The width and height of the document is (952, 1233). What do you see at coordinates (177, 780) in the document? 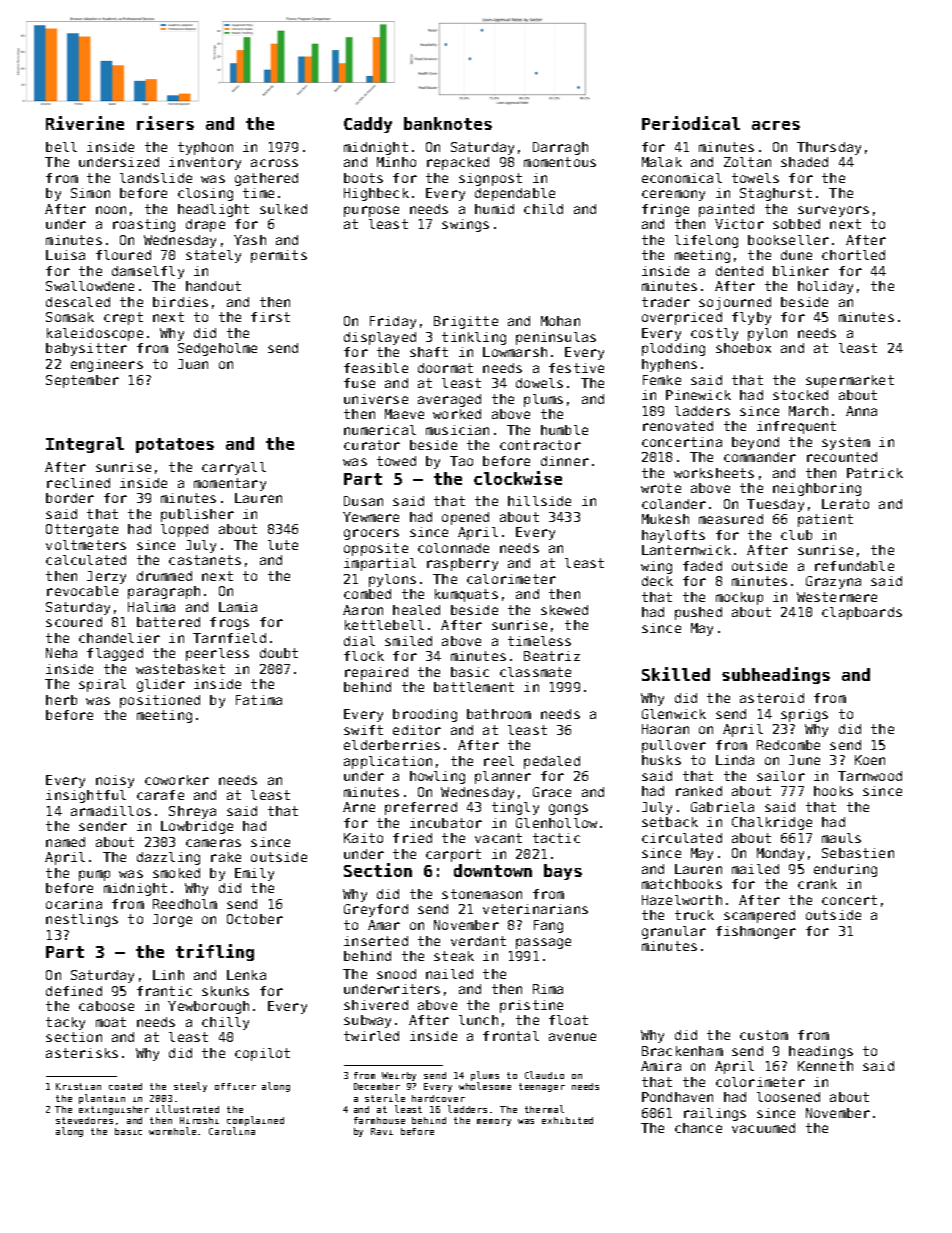
I see `coworker` at bounding box center [177, 780].
